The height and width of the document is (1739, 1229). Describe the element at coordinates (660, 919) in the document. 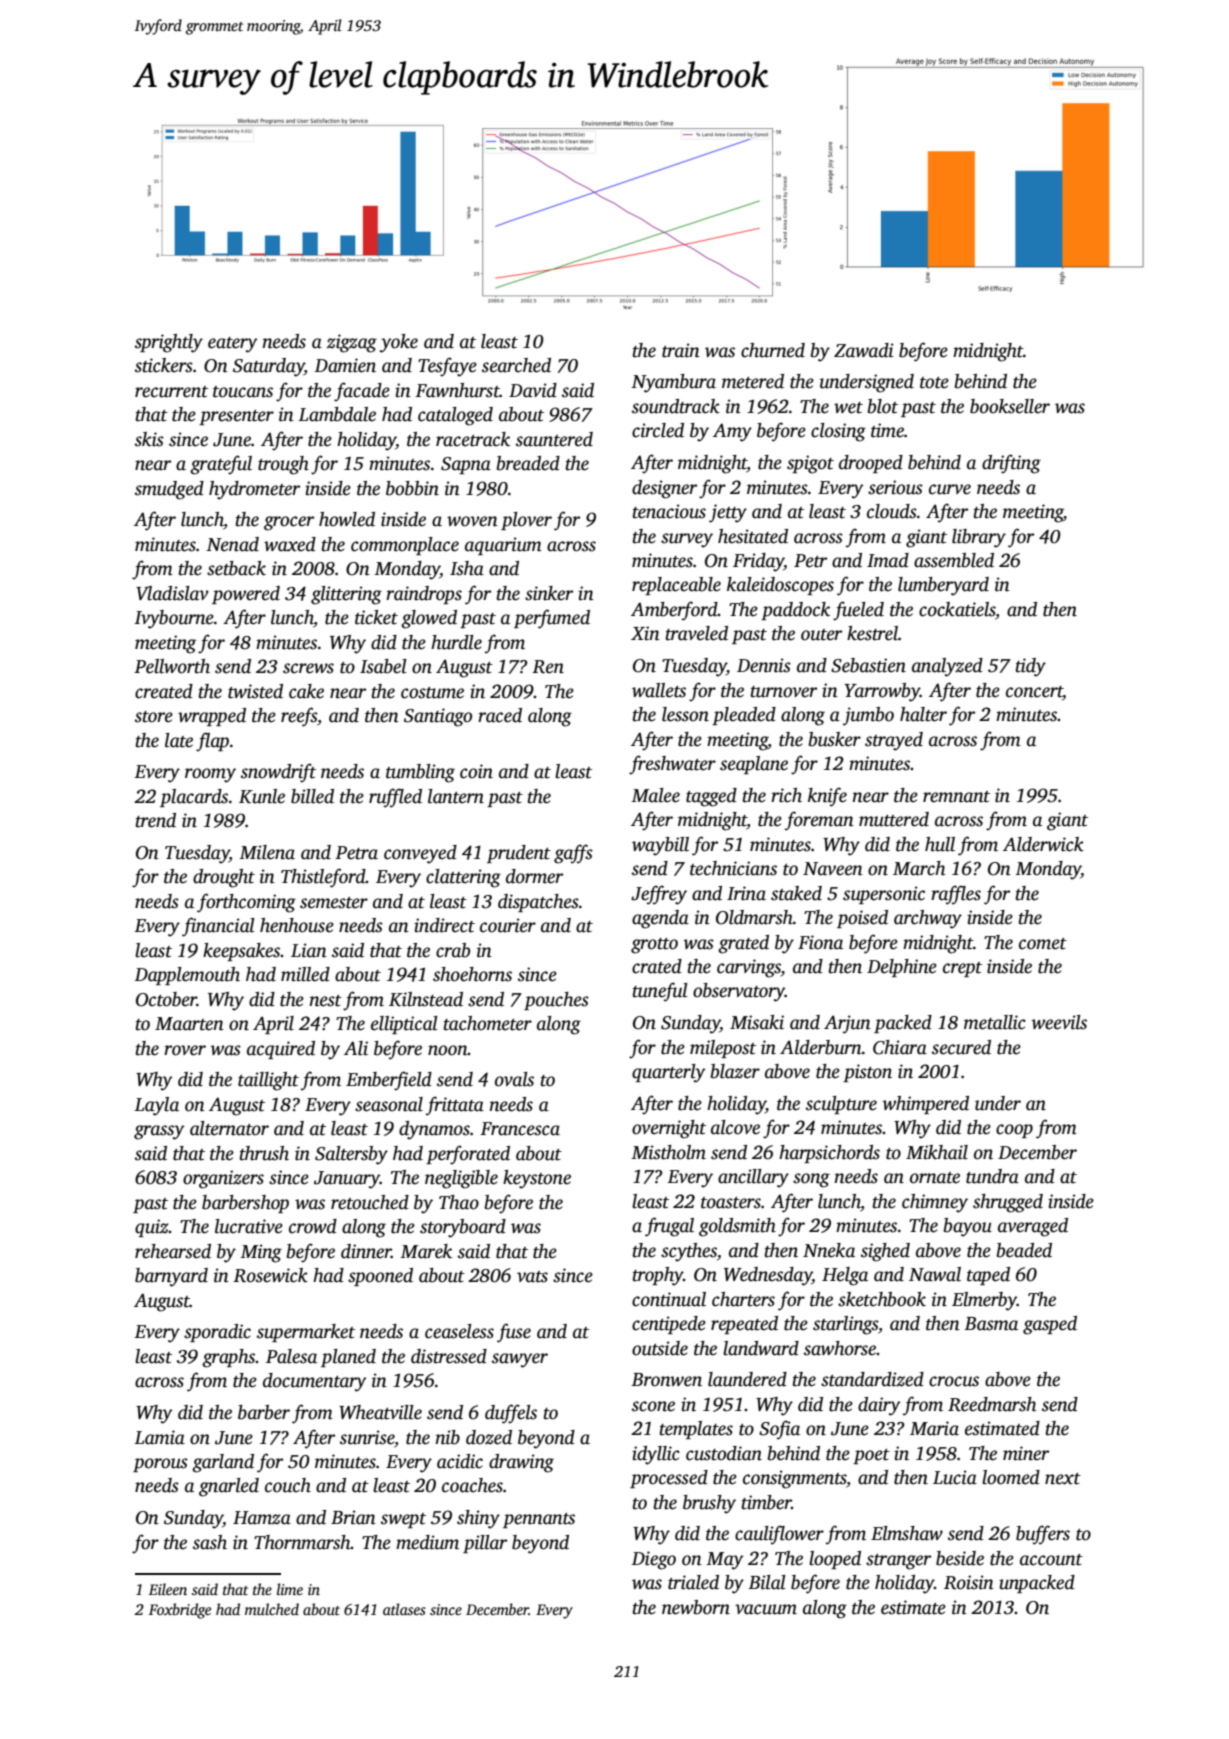

I see `agenda` at that location.
